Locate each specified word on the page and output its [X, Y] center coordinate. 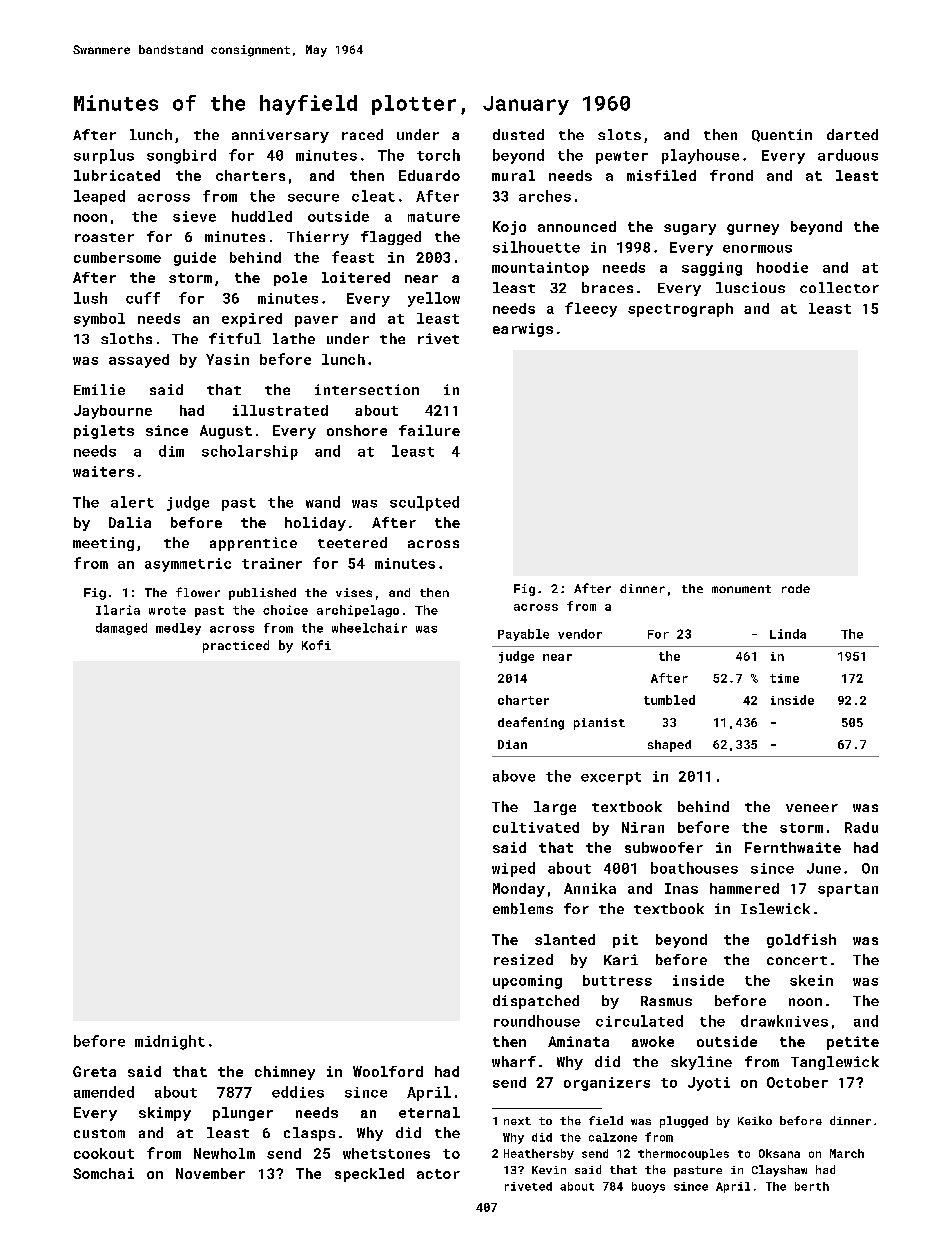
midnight [170, 1042]
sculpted [424, 503]
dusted [518, 134]
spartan [848, 890]
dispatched [536, 1002]
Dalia [130, 522]
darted [852, 134]
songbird [181, 156]
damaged [121, 629]
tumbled [669, 700]
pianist [599, 724]
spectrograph [680, 310]
